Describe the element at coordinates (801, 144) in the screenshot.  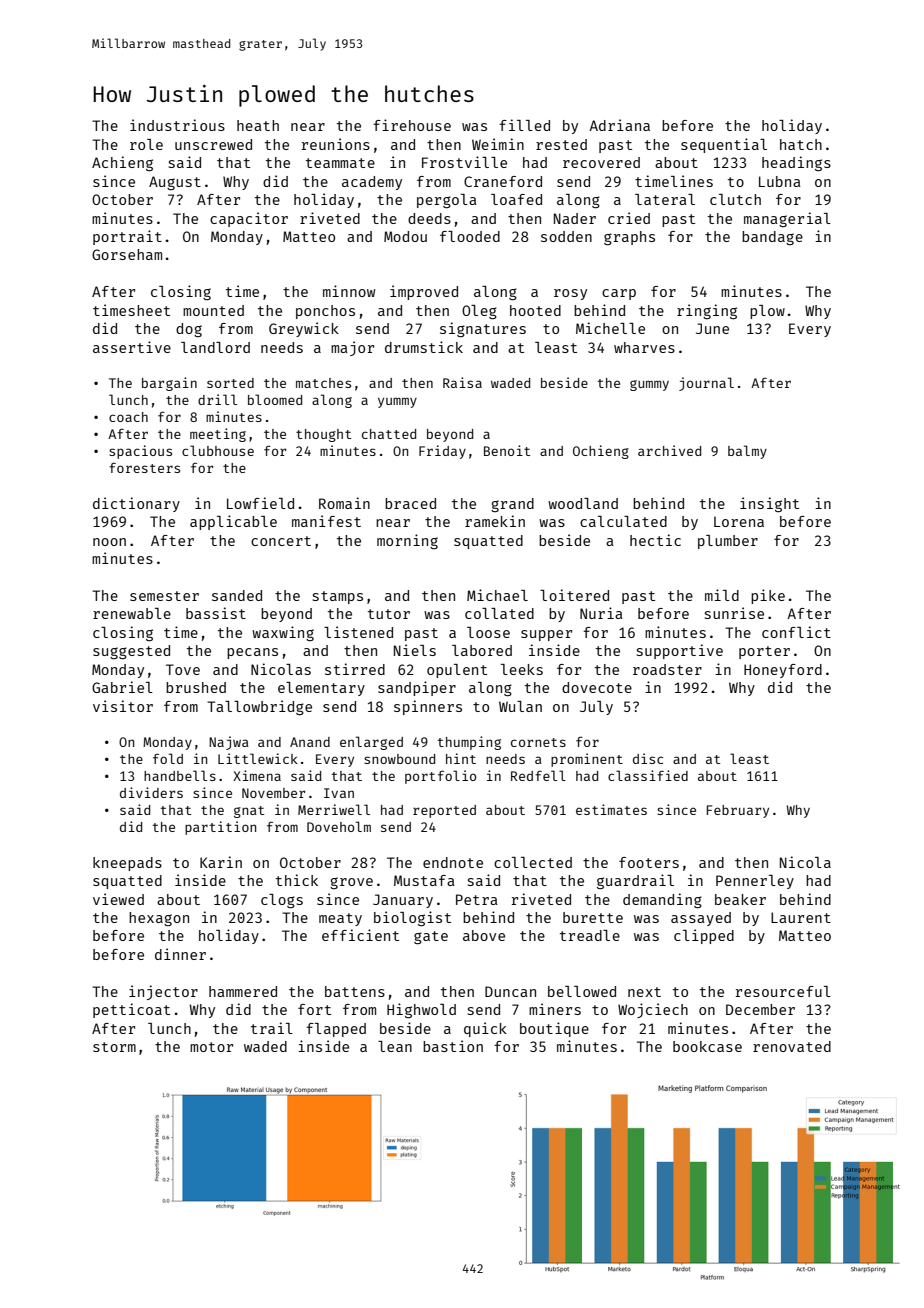
I see `hatch` at that location.
